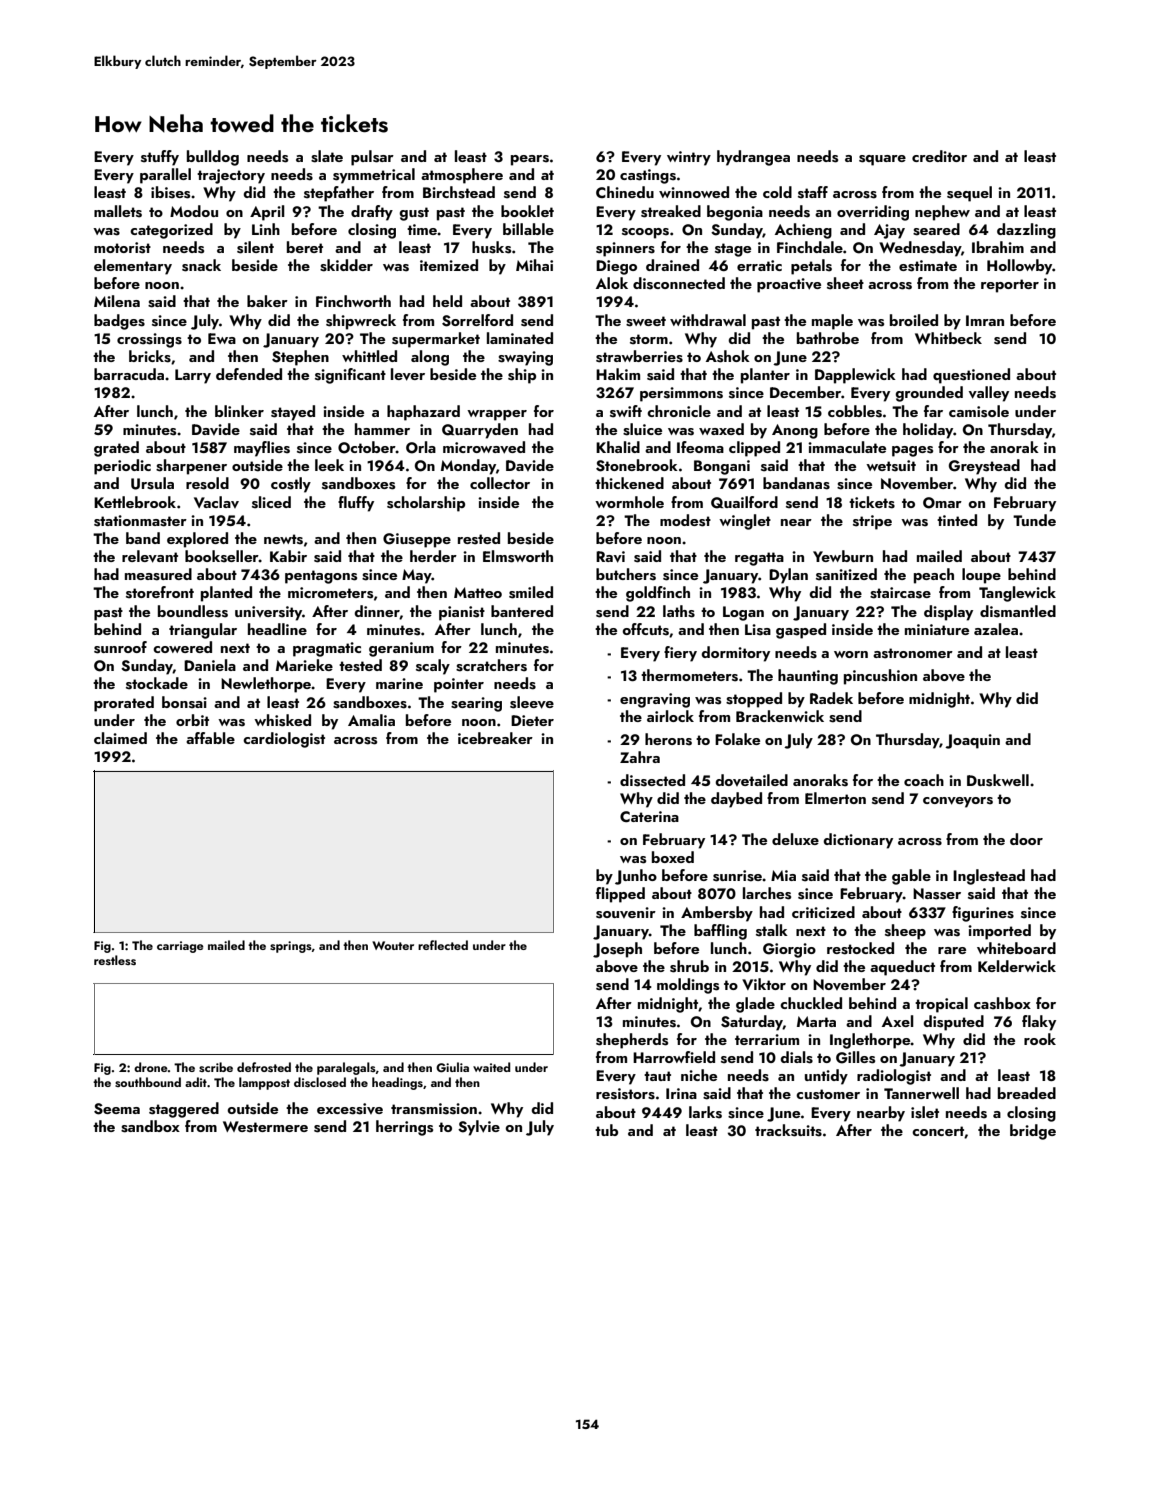 The width and height of the page is (1150, 1488). I want to click on cardiologist, so click(284, 740).
